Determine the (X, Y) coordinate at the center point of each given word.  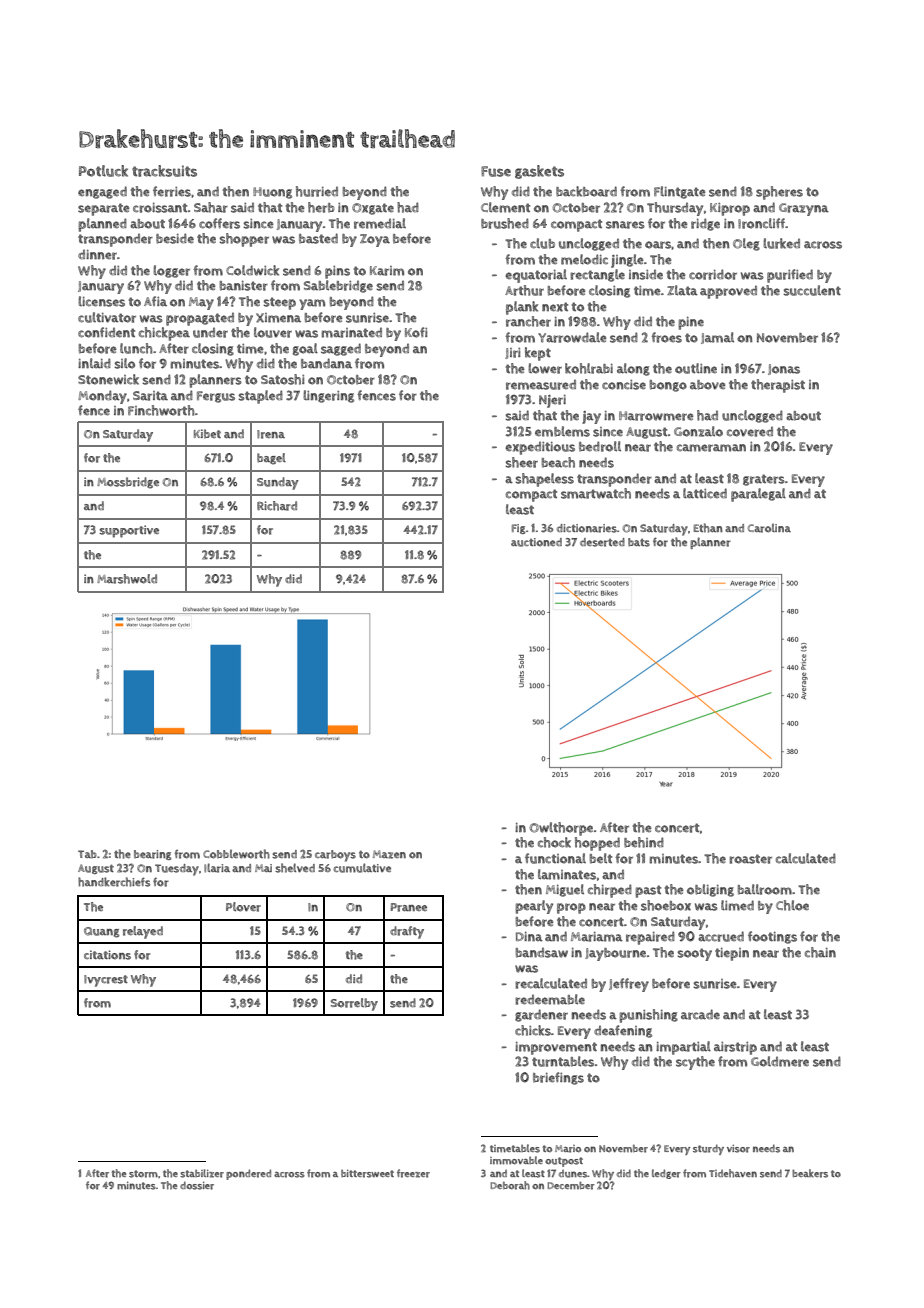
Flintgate (680, 192)
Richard (277, 506)
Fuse (496, 171)
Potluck (103, 171)
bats (639, 542)
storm (143, 1174)
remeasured (541, 384)
